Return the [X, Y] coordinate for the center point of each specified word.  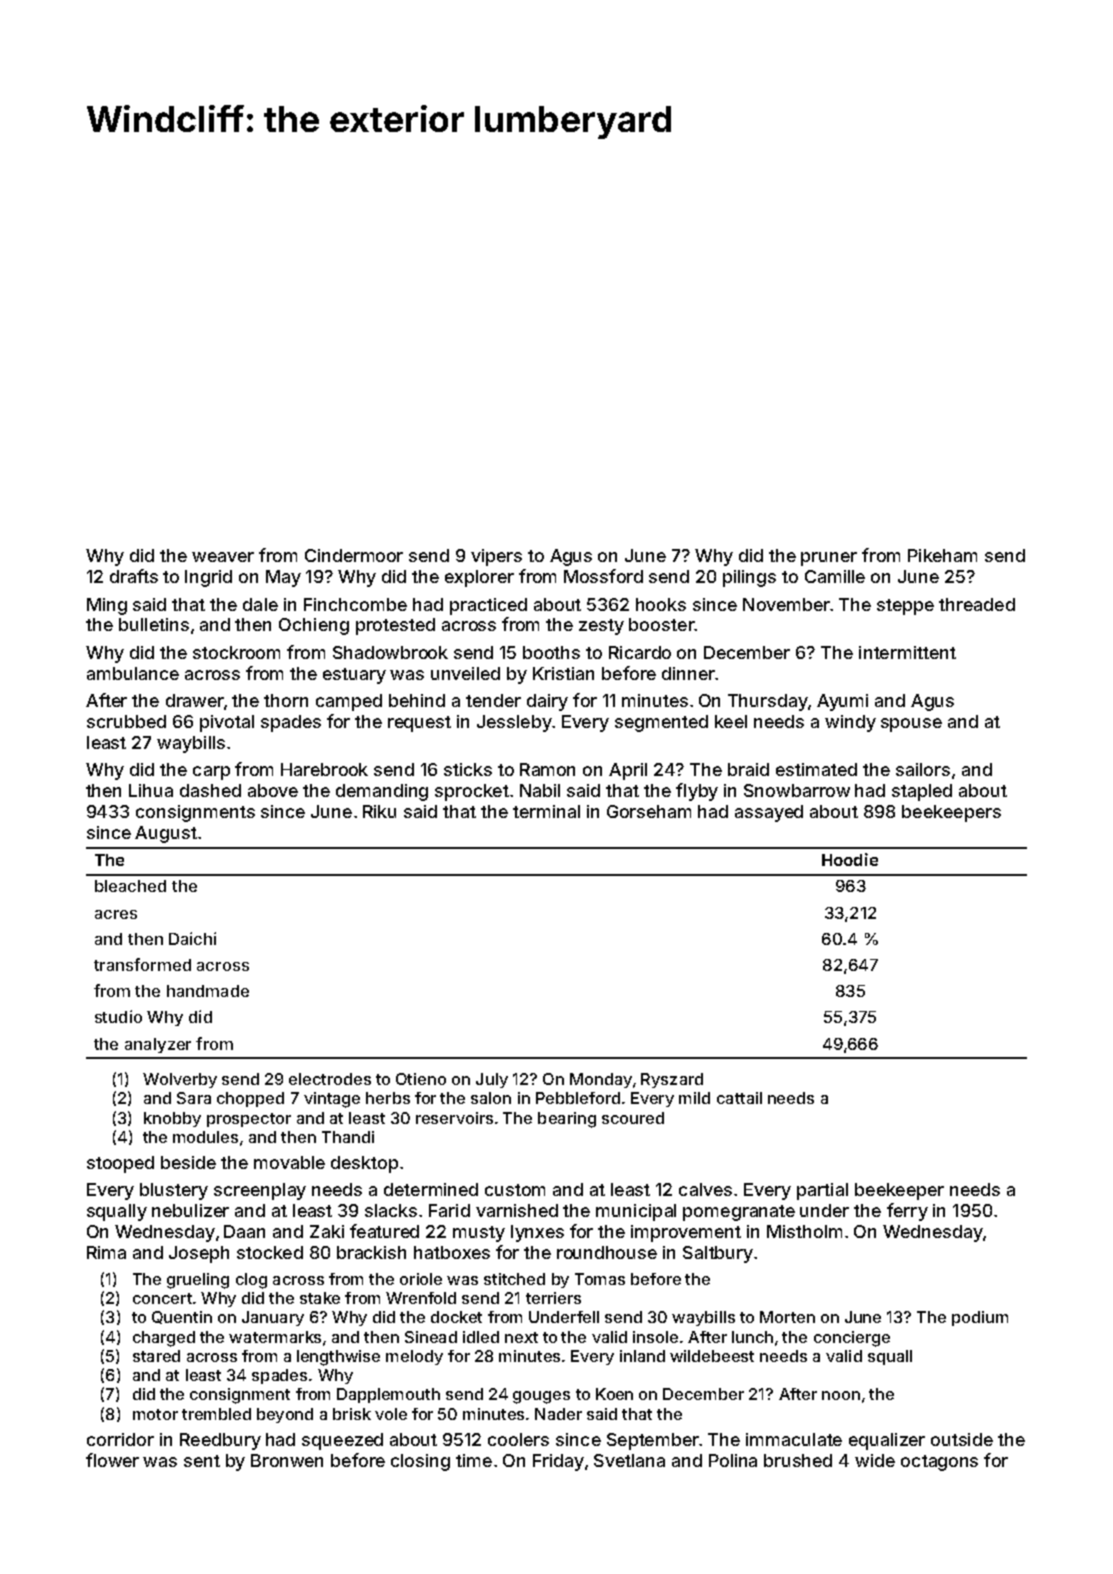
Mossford [603, 576]
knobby [172, 1119]
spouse [911, 725]
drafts [134, 576]
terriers [553, 1298]
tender [493, 700]
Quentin [182, 1317]
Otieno [421, 1079]
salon [491, 1098]
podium [980, 1318]
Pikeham [942, 555]
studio [118, 1016]
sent [202, 1461]
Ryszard [672, 1080]
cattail [739, 1098]
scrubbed [126, 721]
